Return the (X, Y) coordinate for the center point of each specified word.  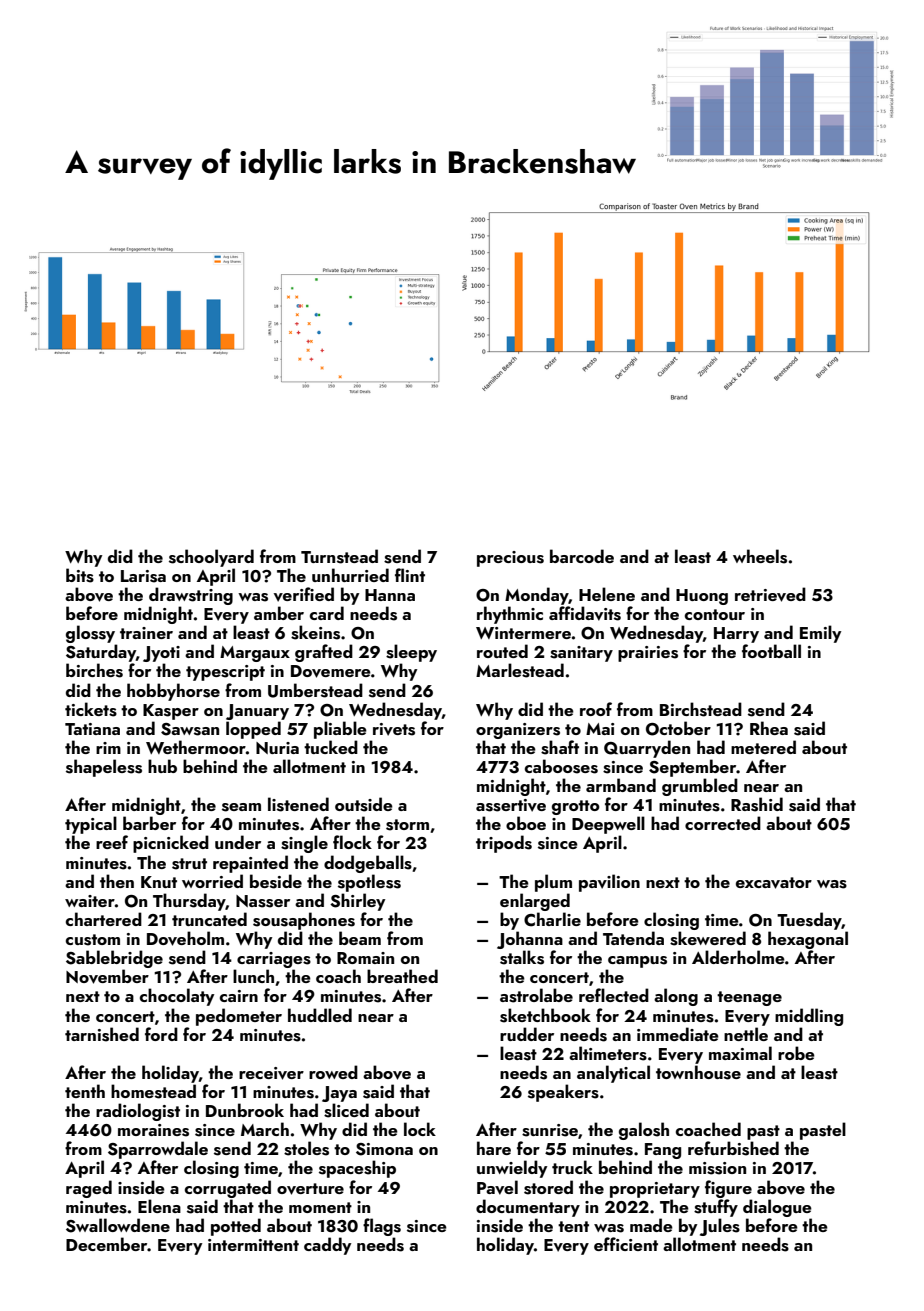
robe (796, 1053)
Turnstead (339, 556)
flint (410, 575)
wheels (760, 556)
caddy (327, 1246)
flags (382, 1227)
